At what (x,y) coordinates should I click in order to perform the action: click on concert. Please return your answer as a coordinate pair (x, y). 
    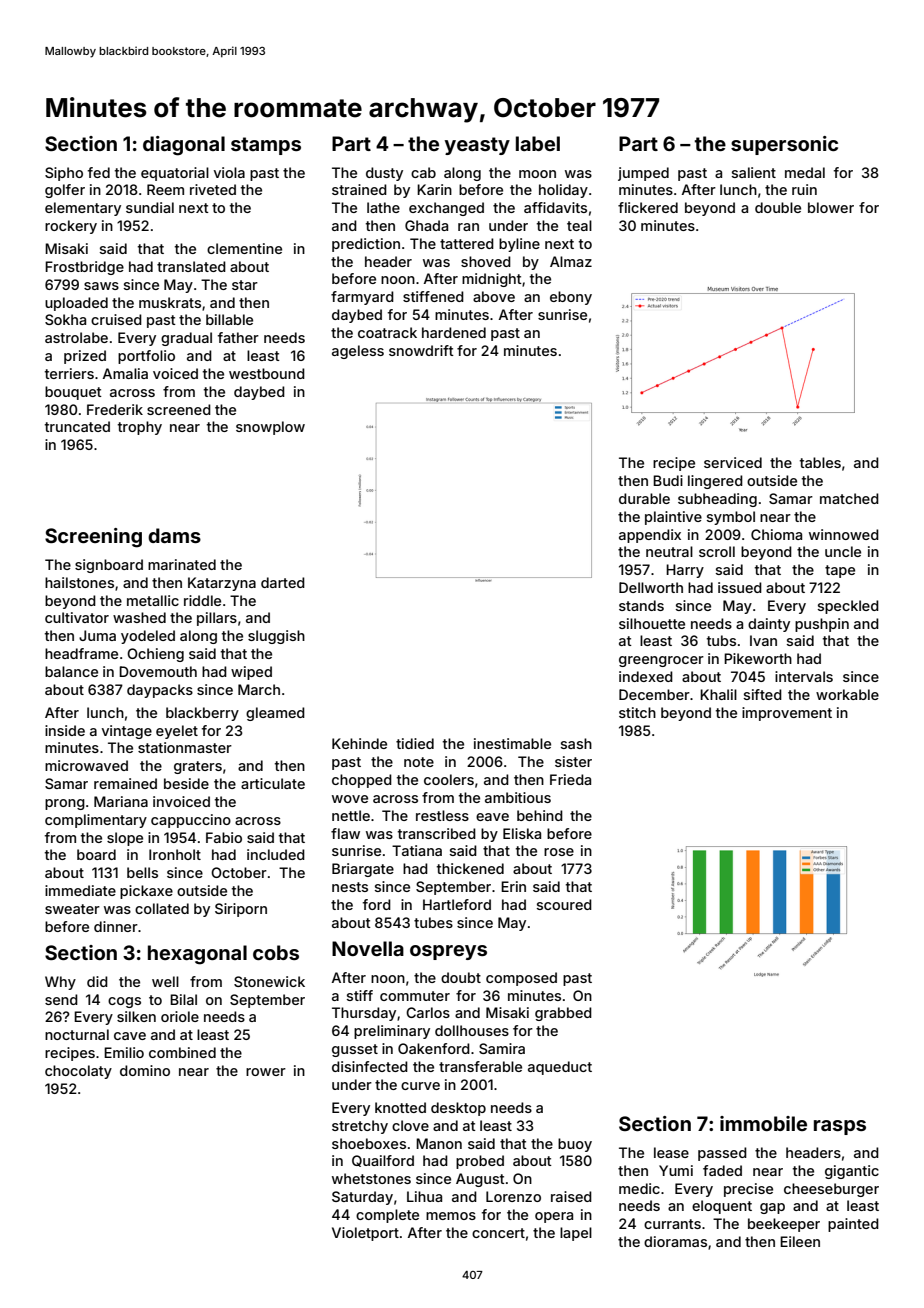
    Looking at the image, I should click on (498, 1233).
